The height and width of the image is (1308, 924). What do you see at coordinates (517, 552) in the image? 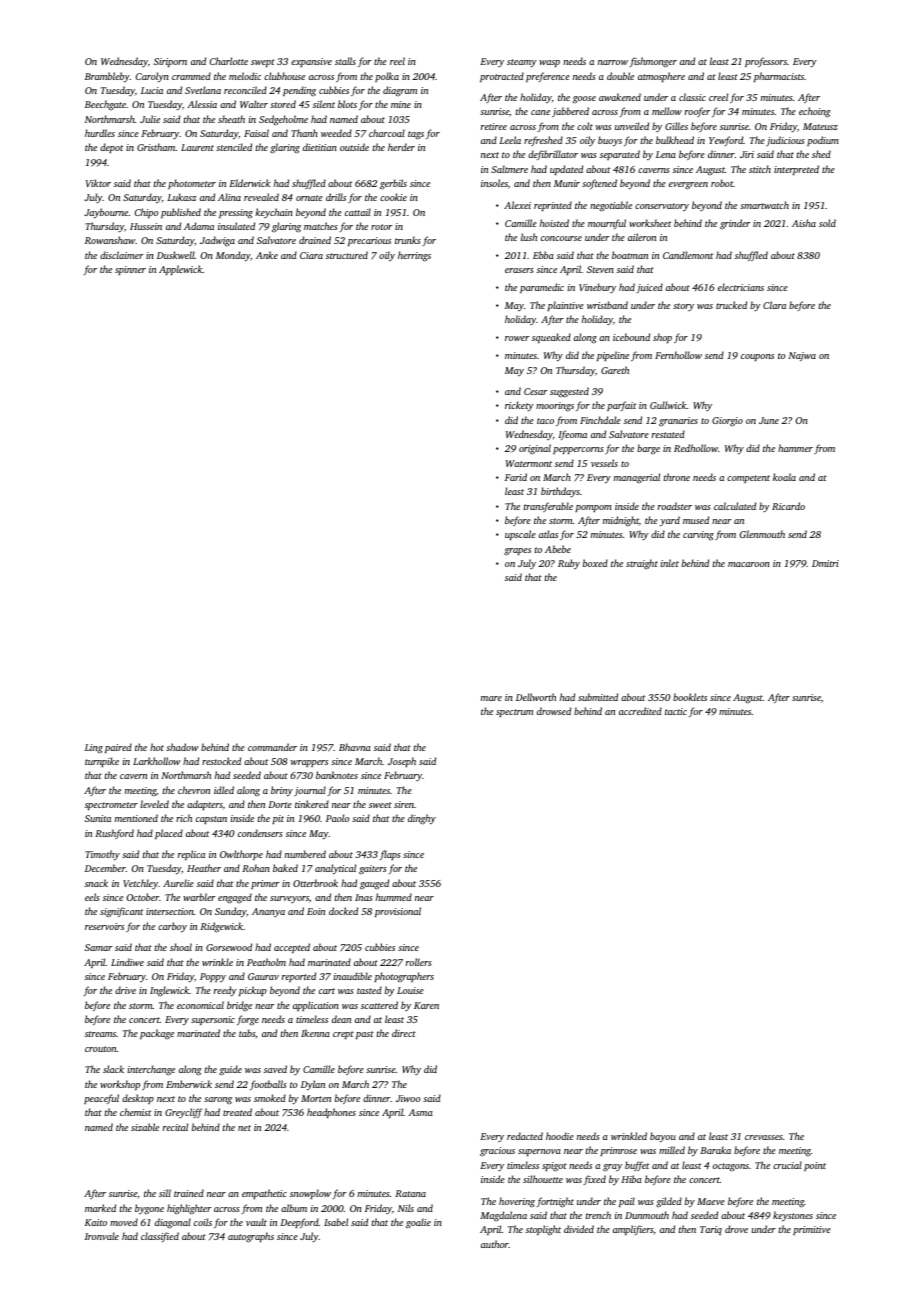
I see `grapes` at bounding box center [517, 552].
